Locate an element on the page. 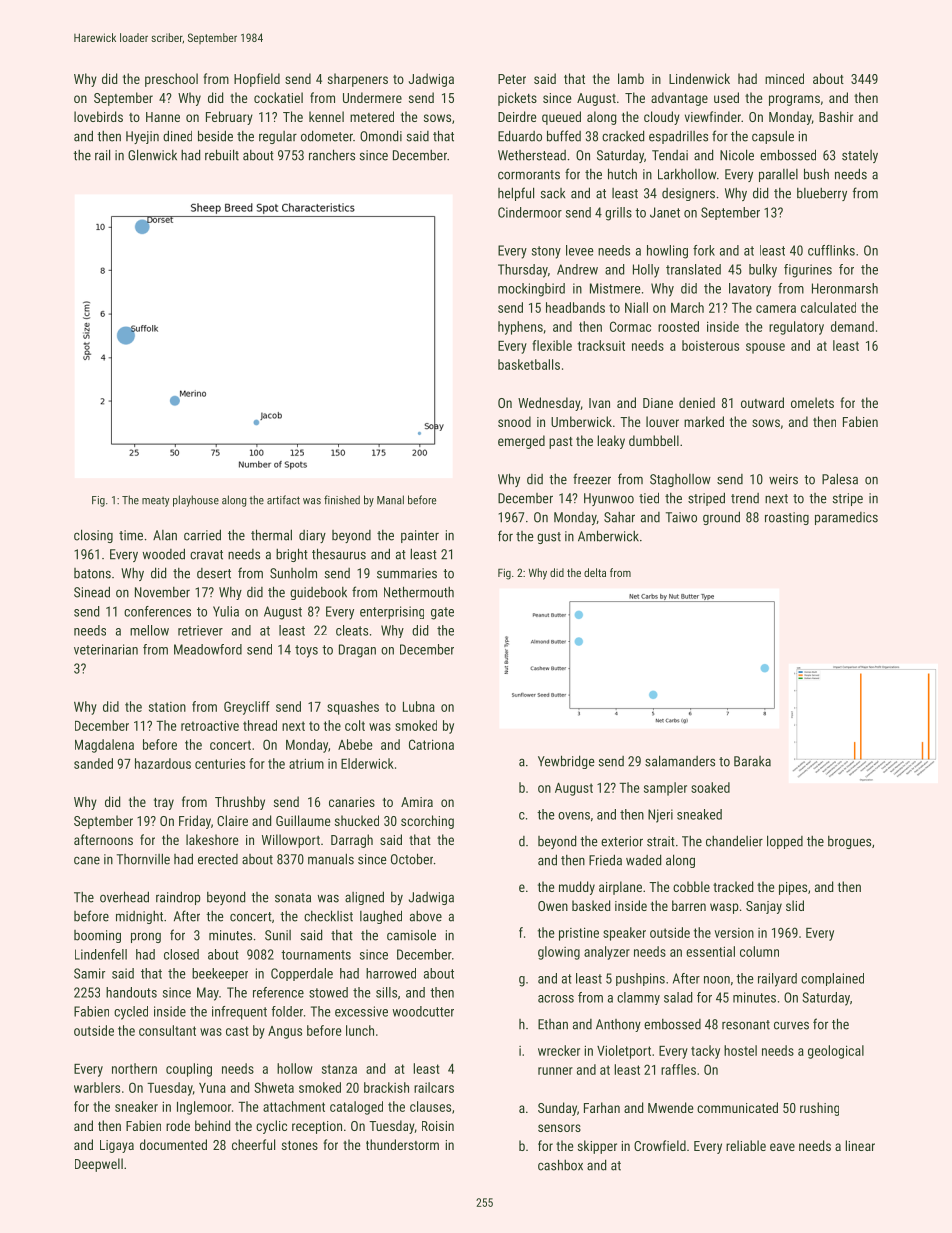  gate is located at coordinates (442, 613).
